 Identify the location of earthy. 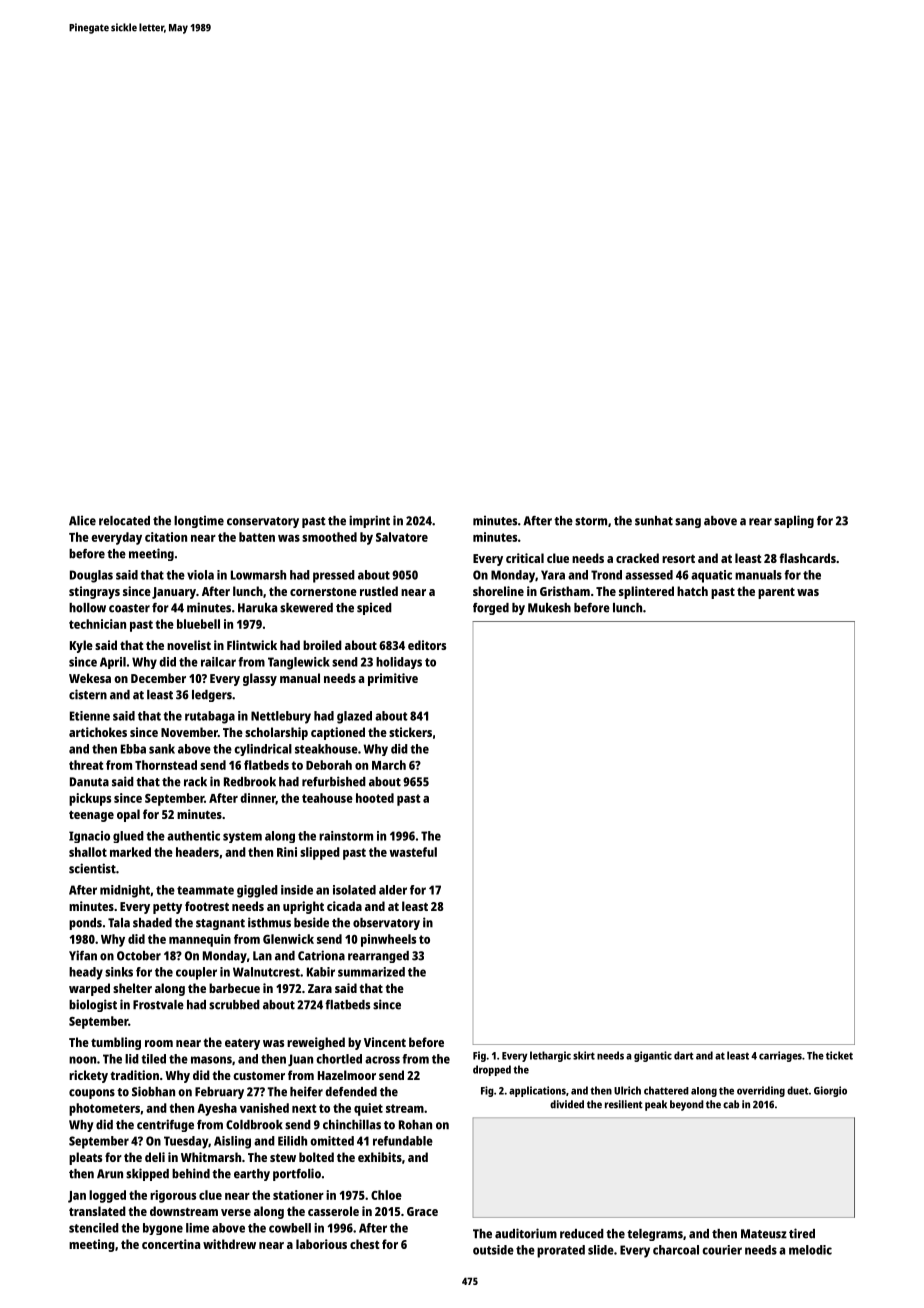
(252, 1175).
